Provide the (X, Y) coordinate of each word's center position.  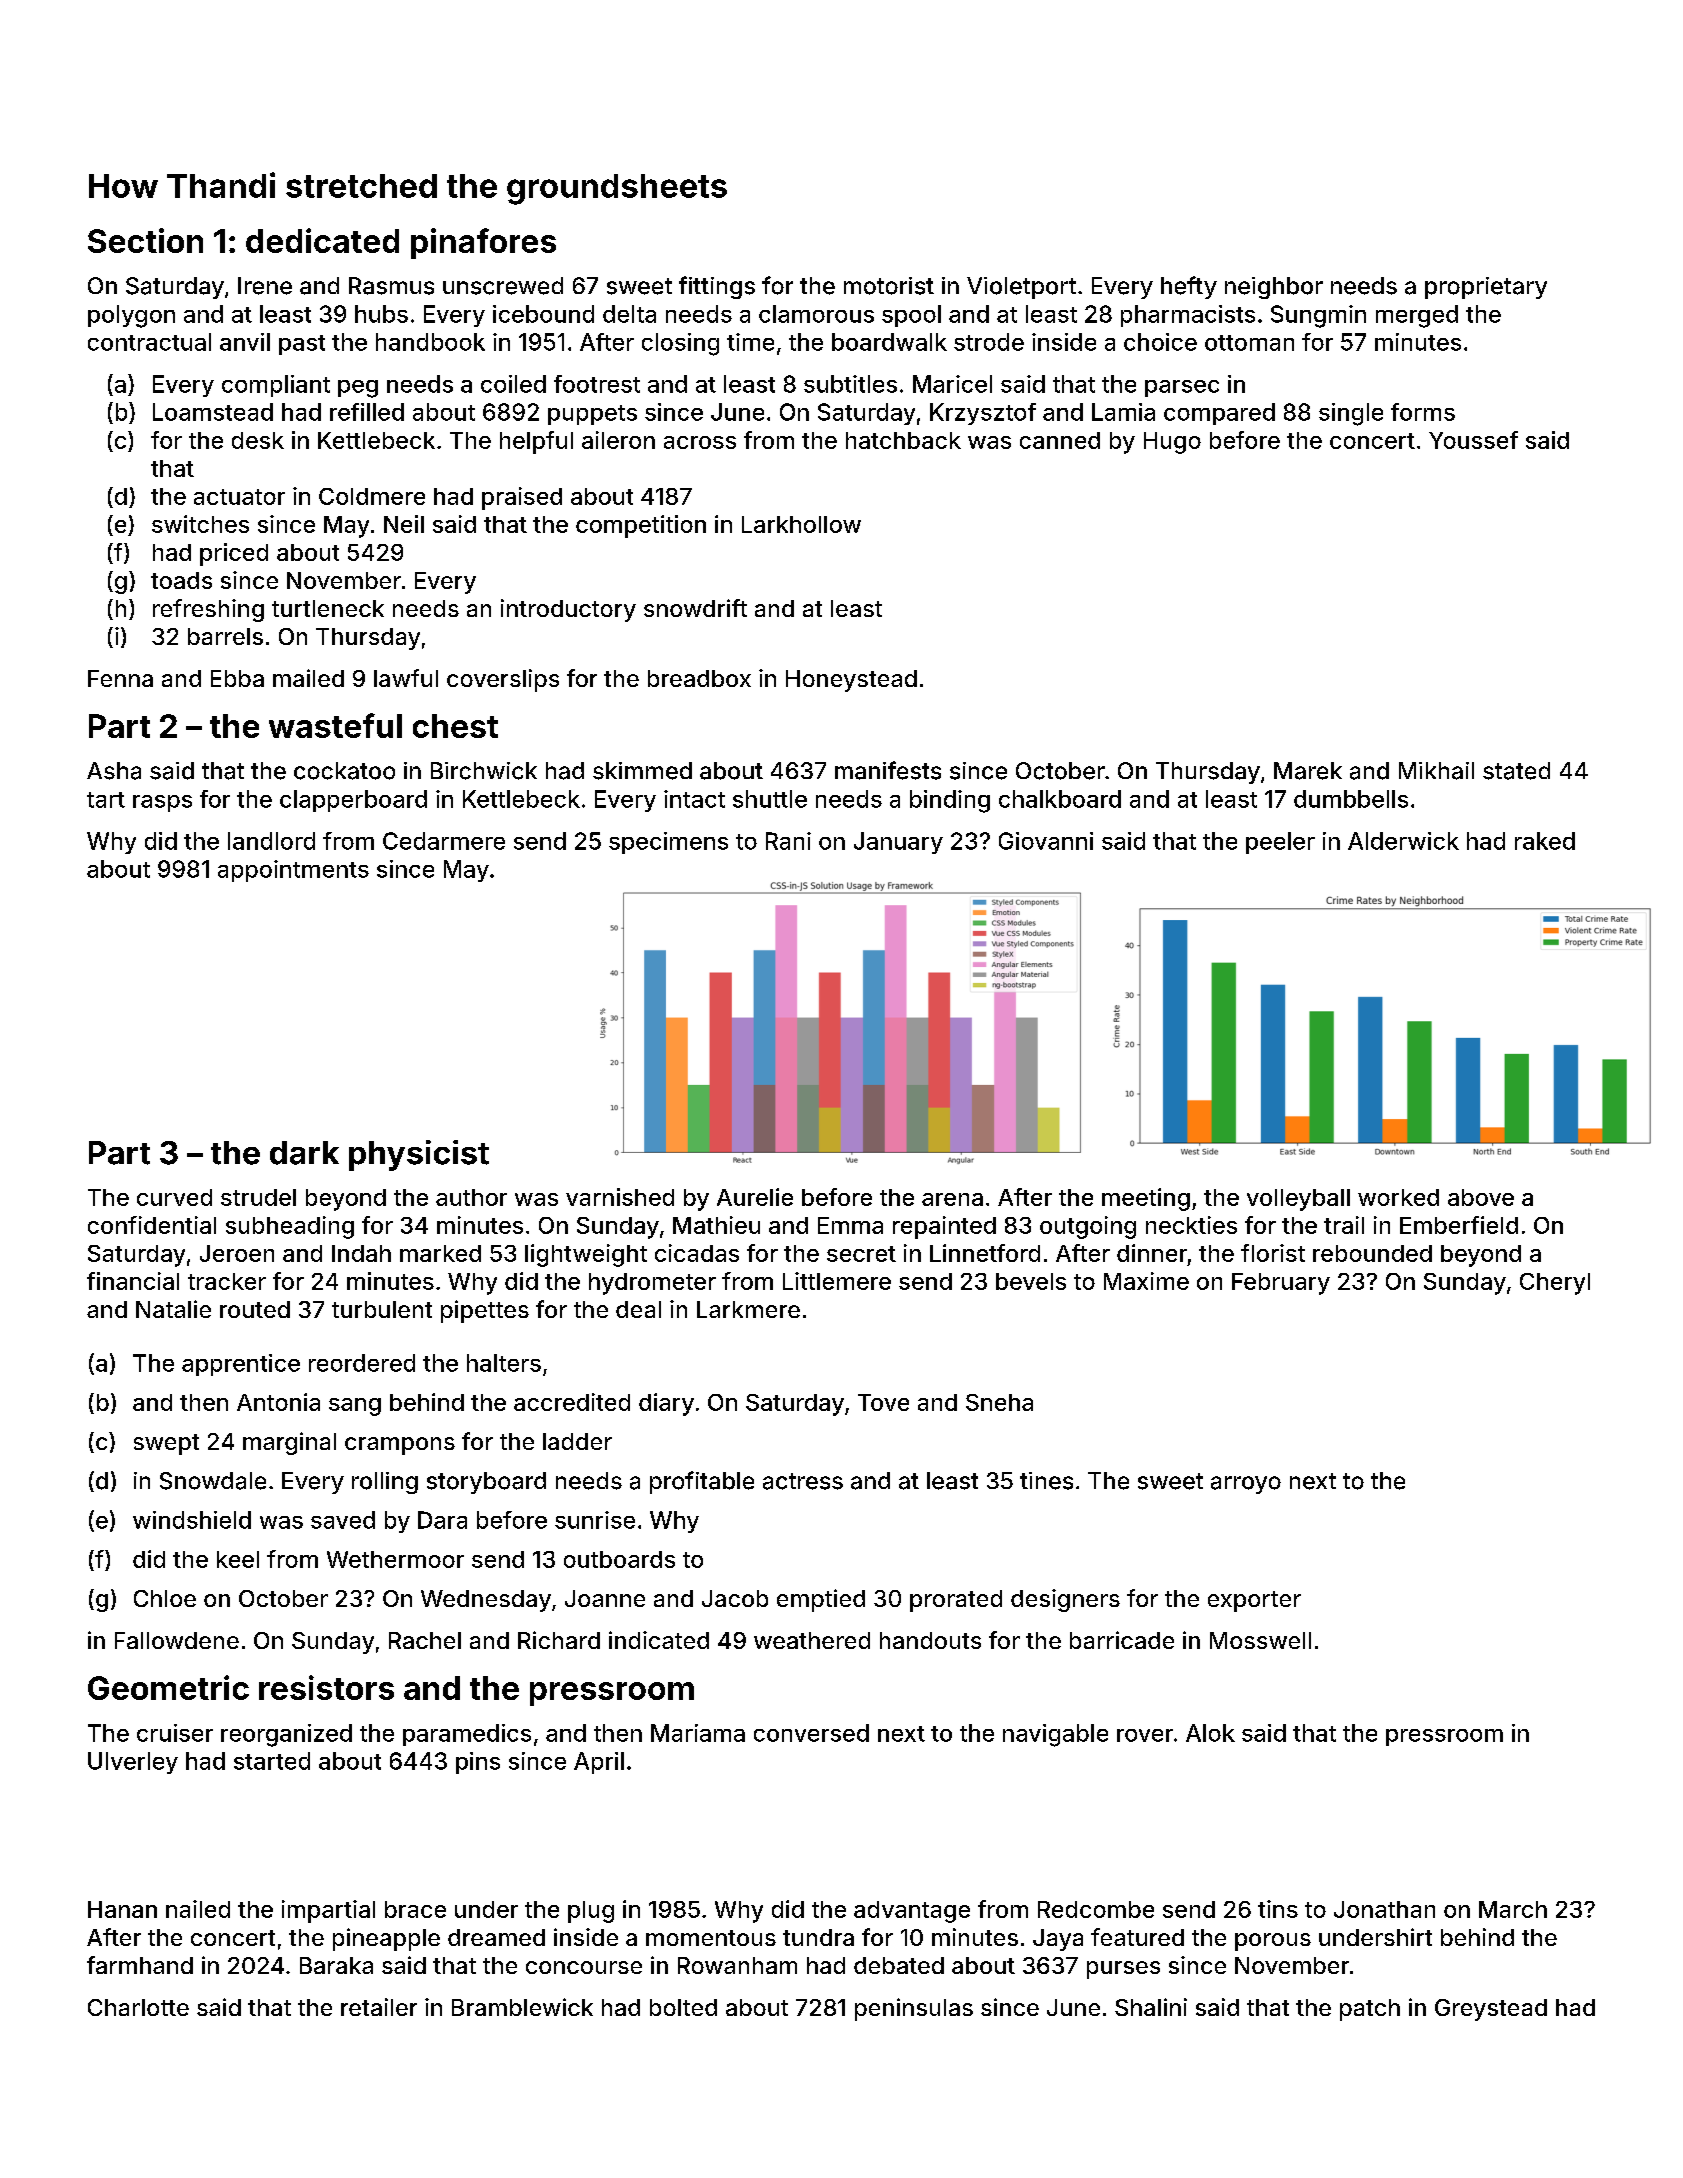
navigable (1055, 1735)
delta (629, 314)
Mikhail (1436, 771)
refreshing (208, 610)
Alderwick (1403, 841)
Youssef (1473, 440)
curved (174, 1197)
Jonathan (1384, 1909)
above (1481, 1197)
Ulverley (133, 1763)
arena (952, 1199)
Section (145, 240)
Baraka (336, 1965)
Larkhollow (801, 524)
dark (304, 1153)
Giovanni (1046, 841)
